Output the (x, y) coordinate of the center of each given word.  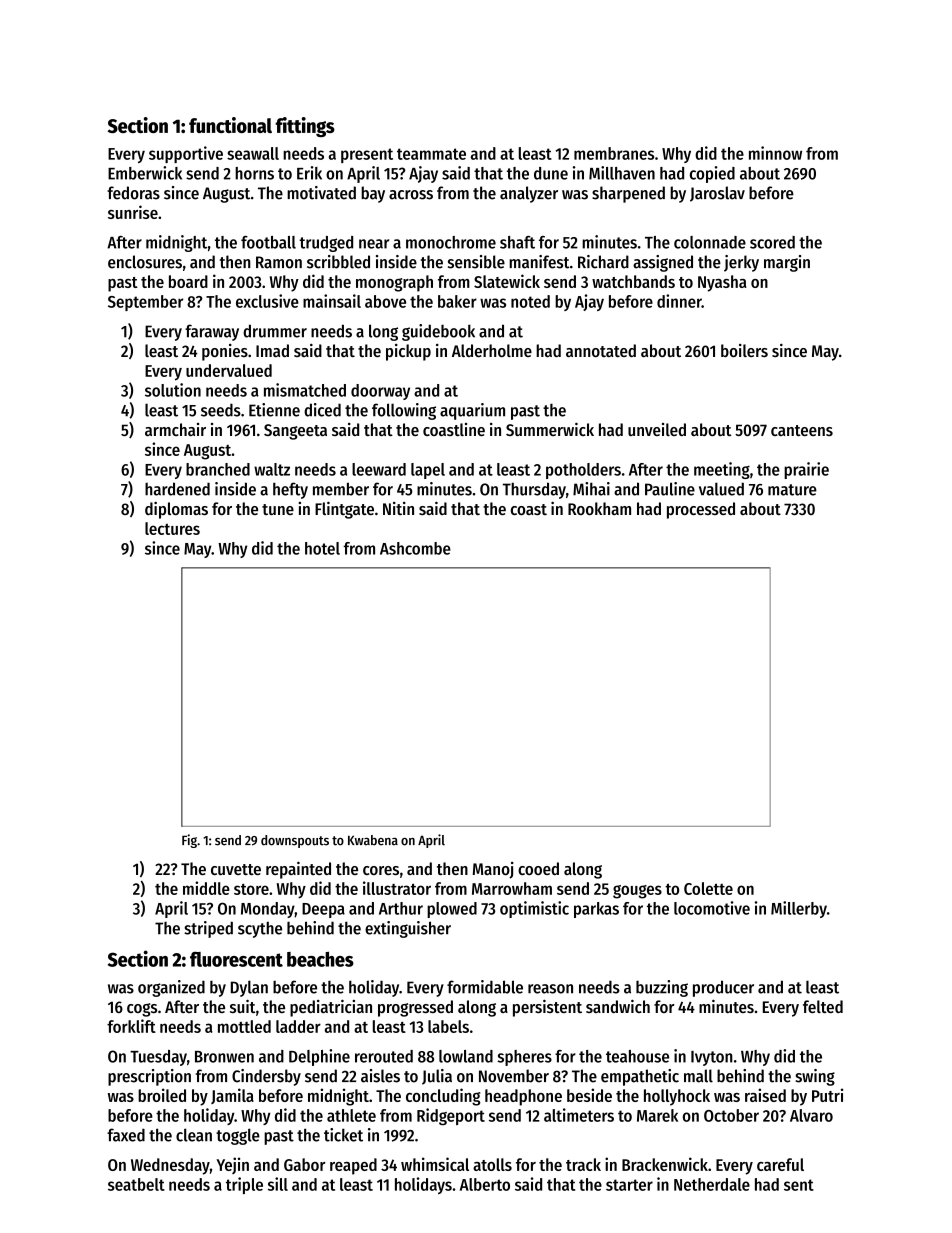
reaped (353, 1166)
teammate (431, 154)
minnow (775, 153)
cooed (538, 868)
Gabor (305, 1164)
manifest (539, 262)
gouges (637, 892)
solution (173, 390)
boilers (744, 350)
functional (230, 125)
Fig (189, 841)
